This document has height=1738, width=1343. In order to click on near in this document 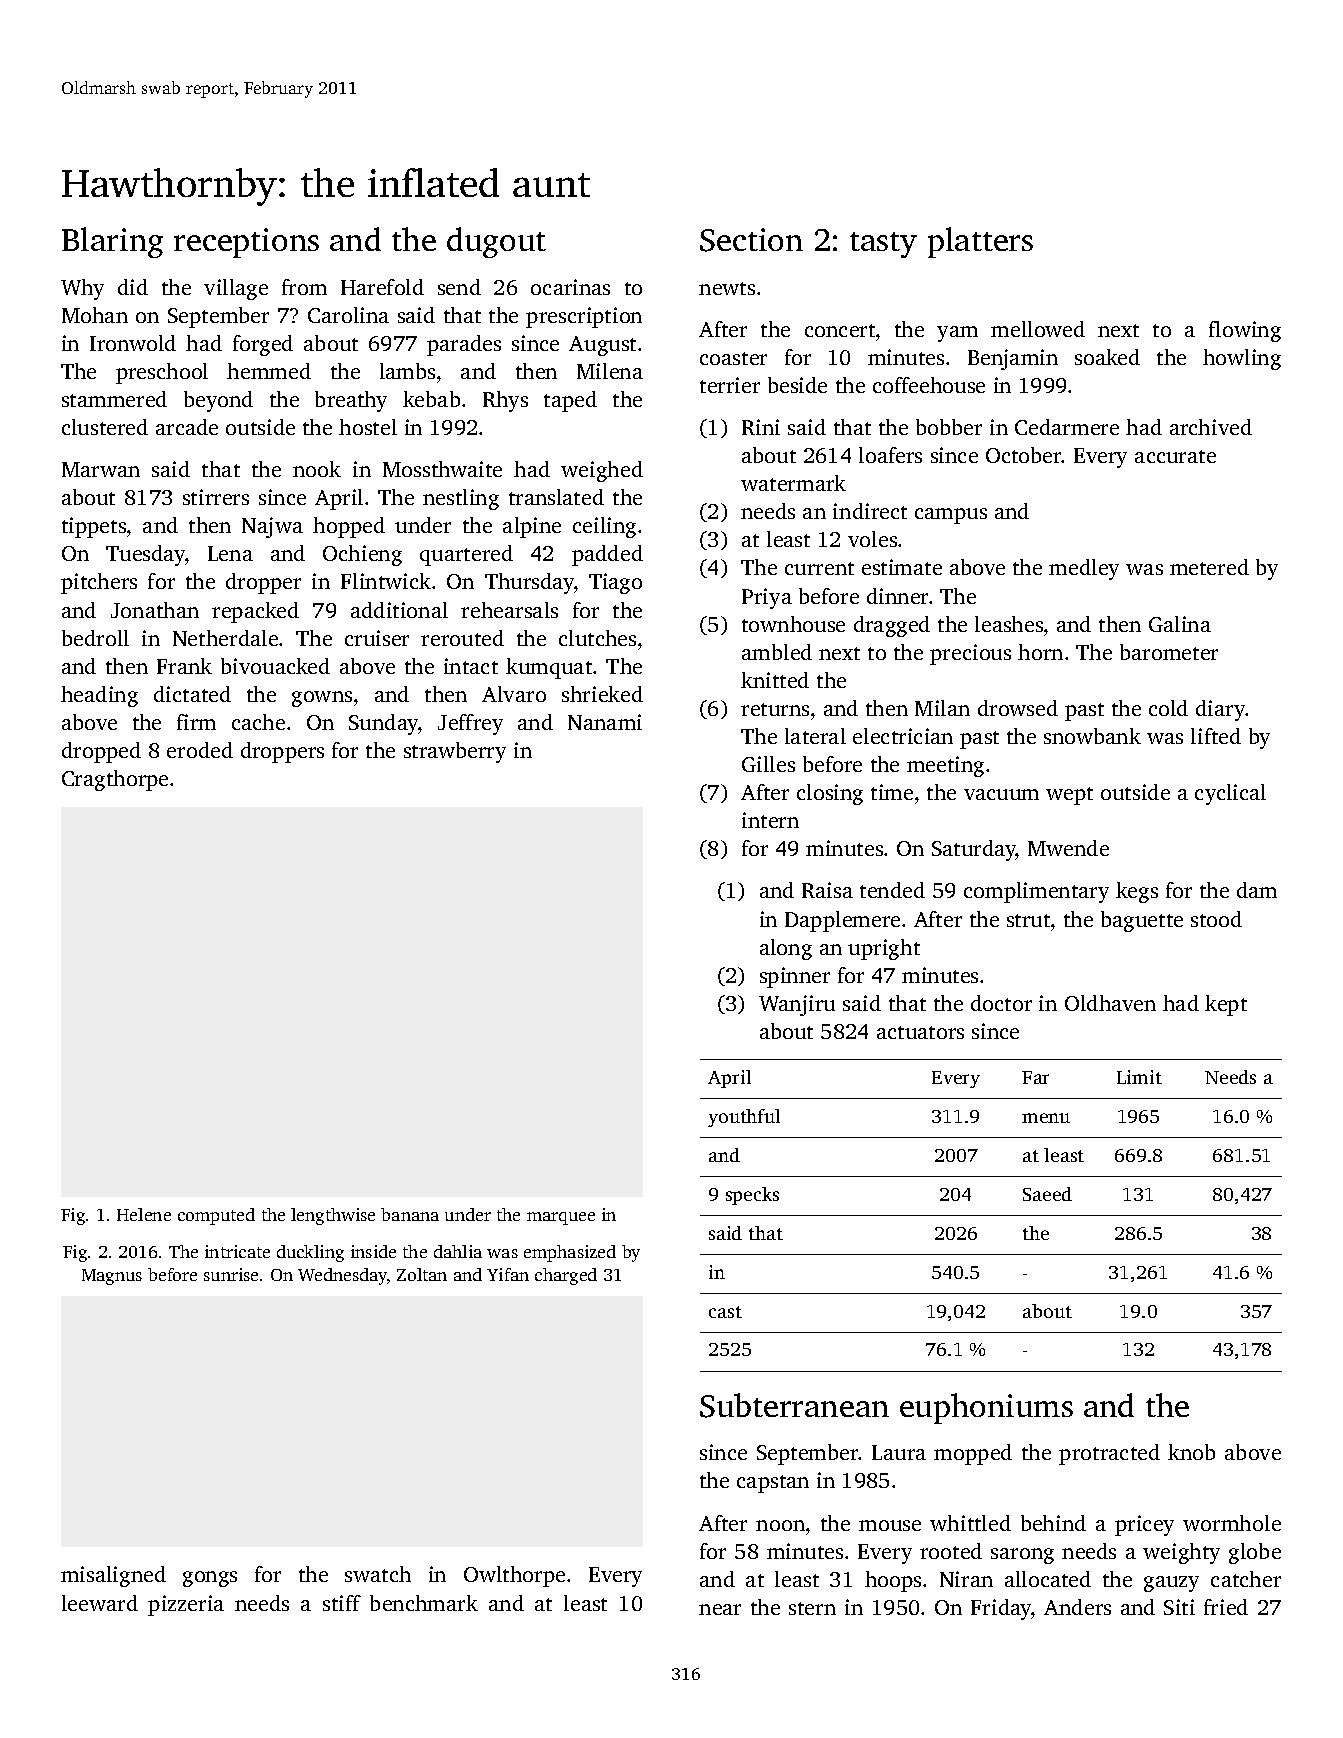, I will do `click(720, 1609)`.
